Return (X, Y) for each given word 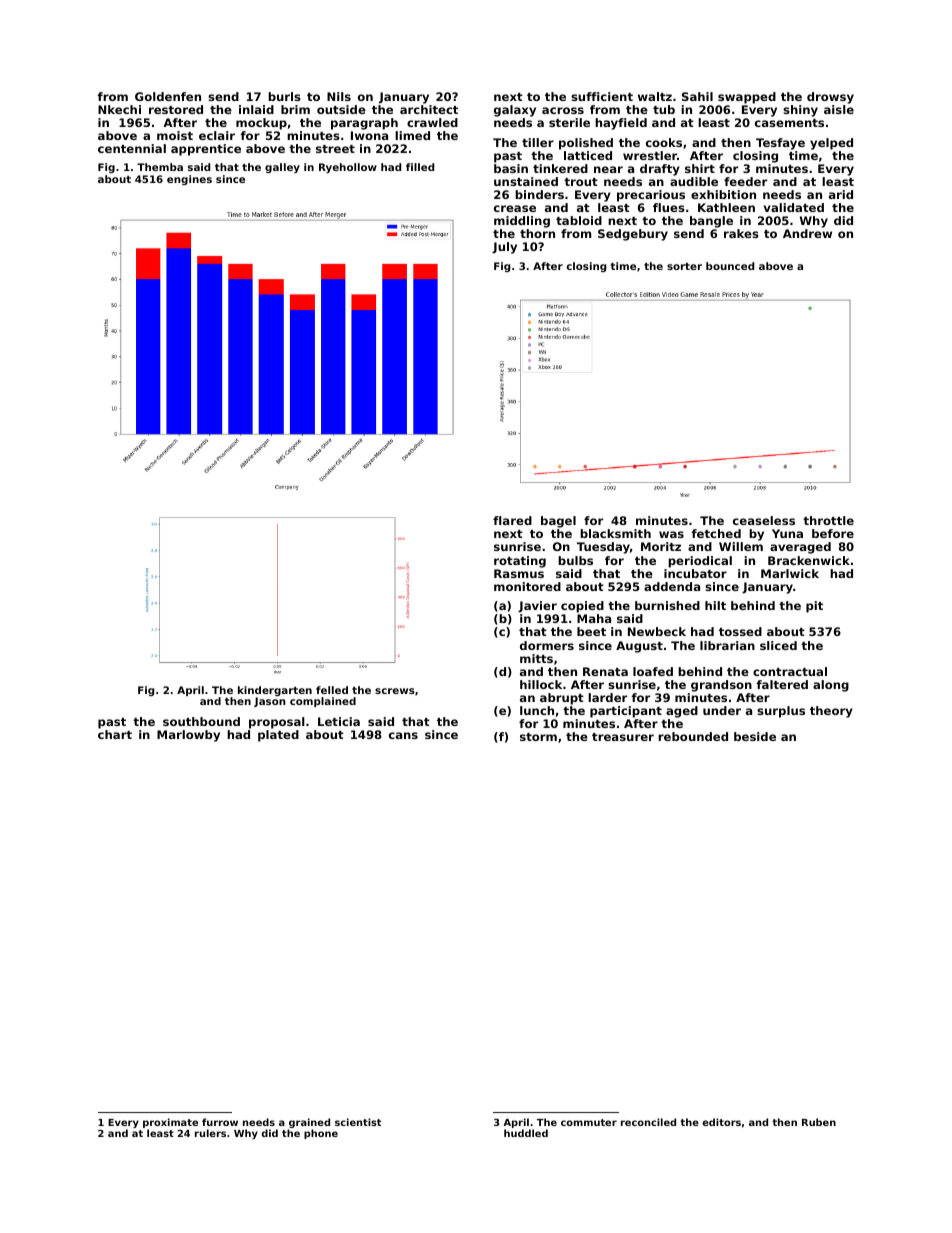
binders (539, 194)
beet (591, 631)
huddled (526, 1133)
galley (282, 168)
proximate (170, 1123)
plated (278, 736)
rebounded (693, 736)
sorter (684, 266)
